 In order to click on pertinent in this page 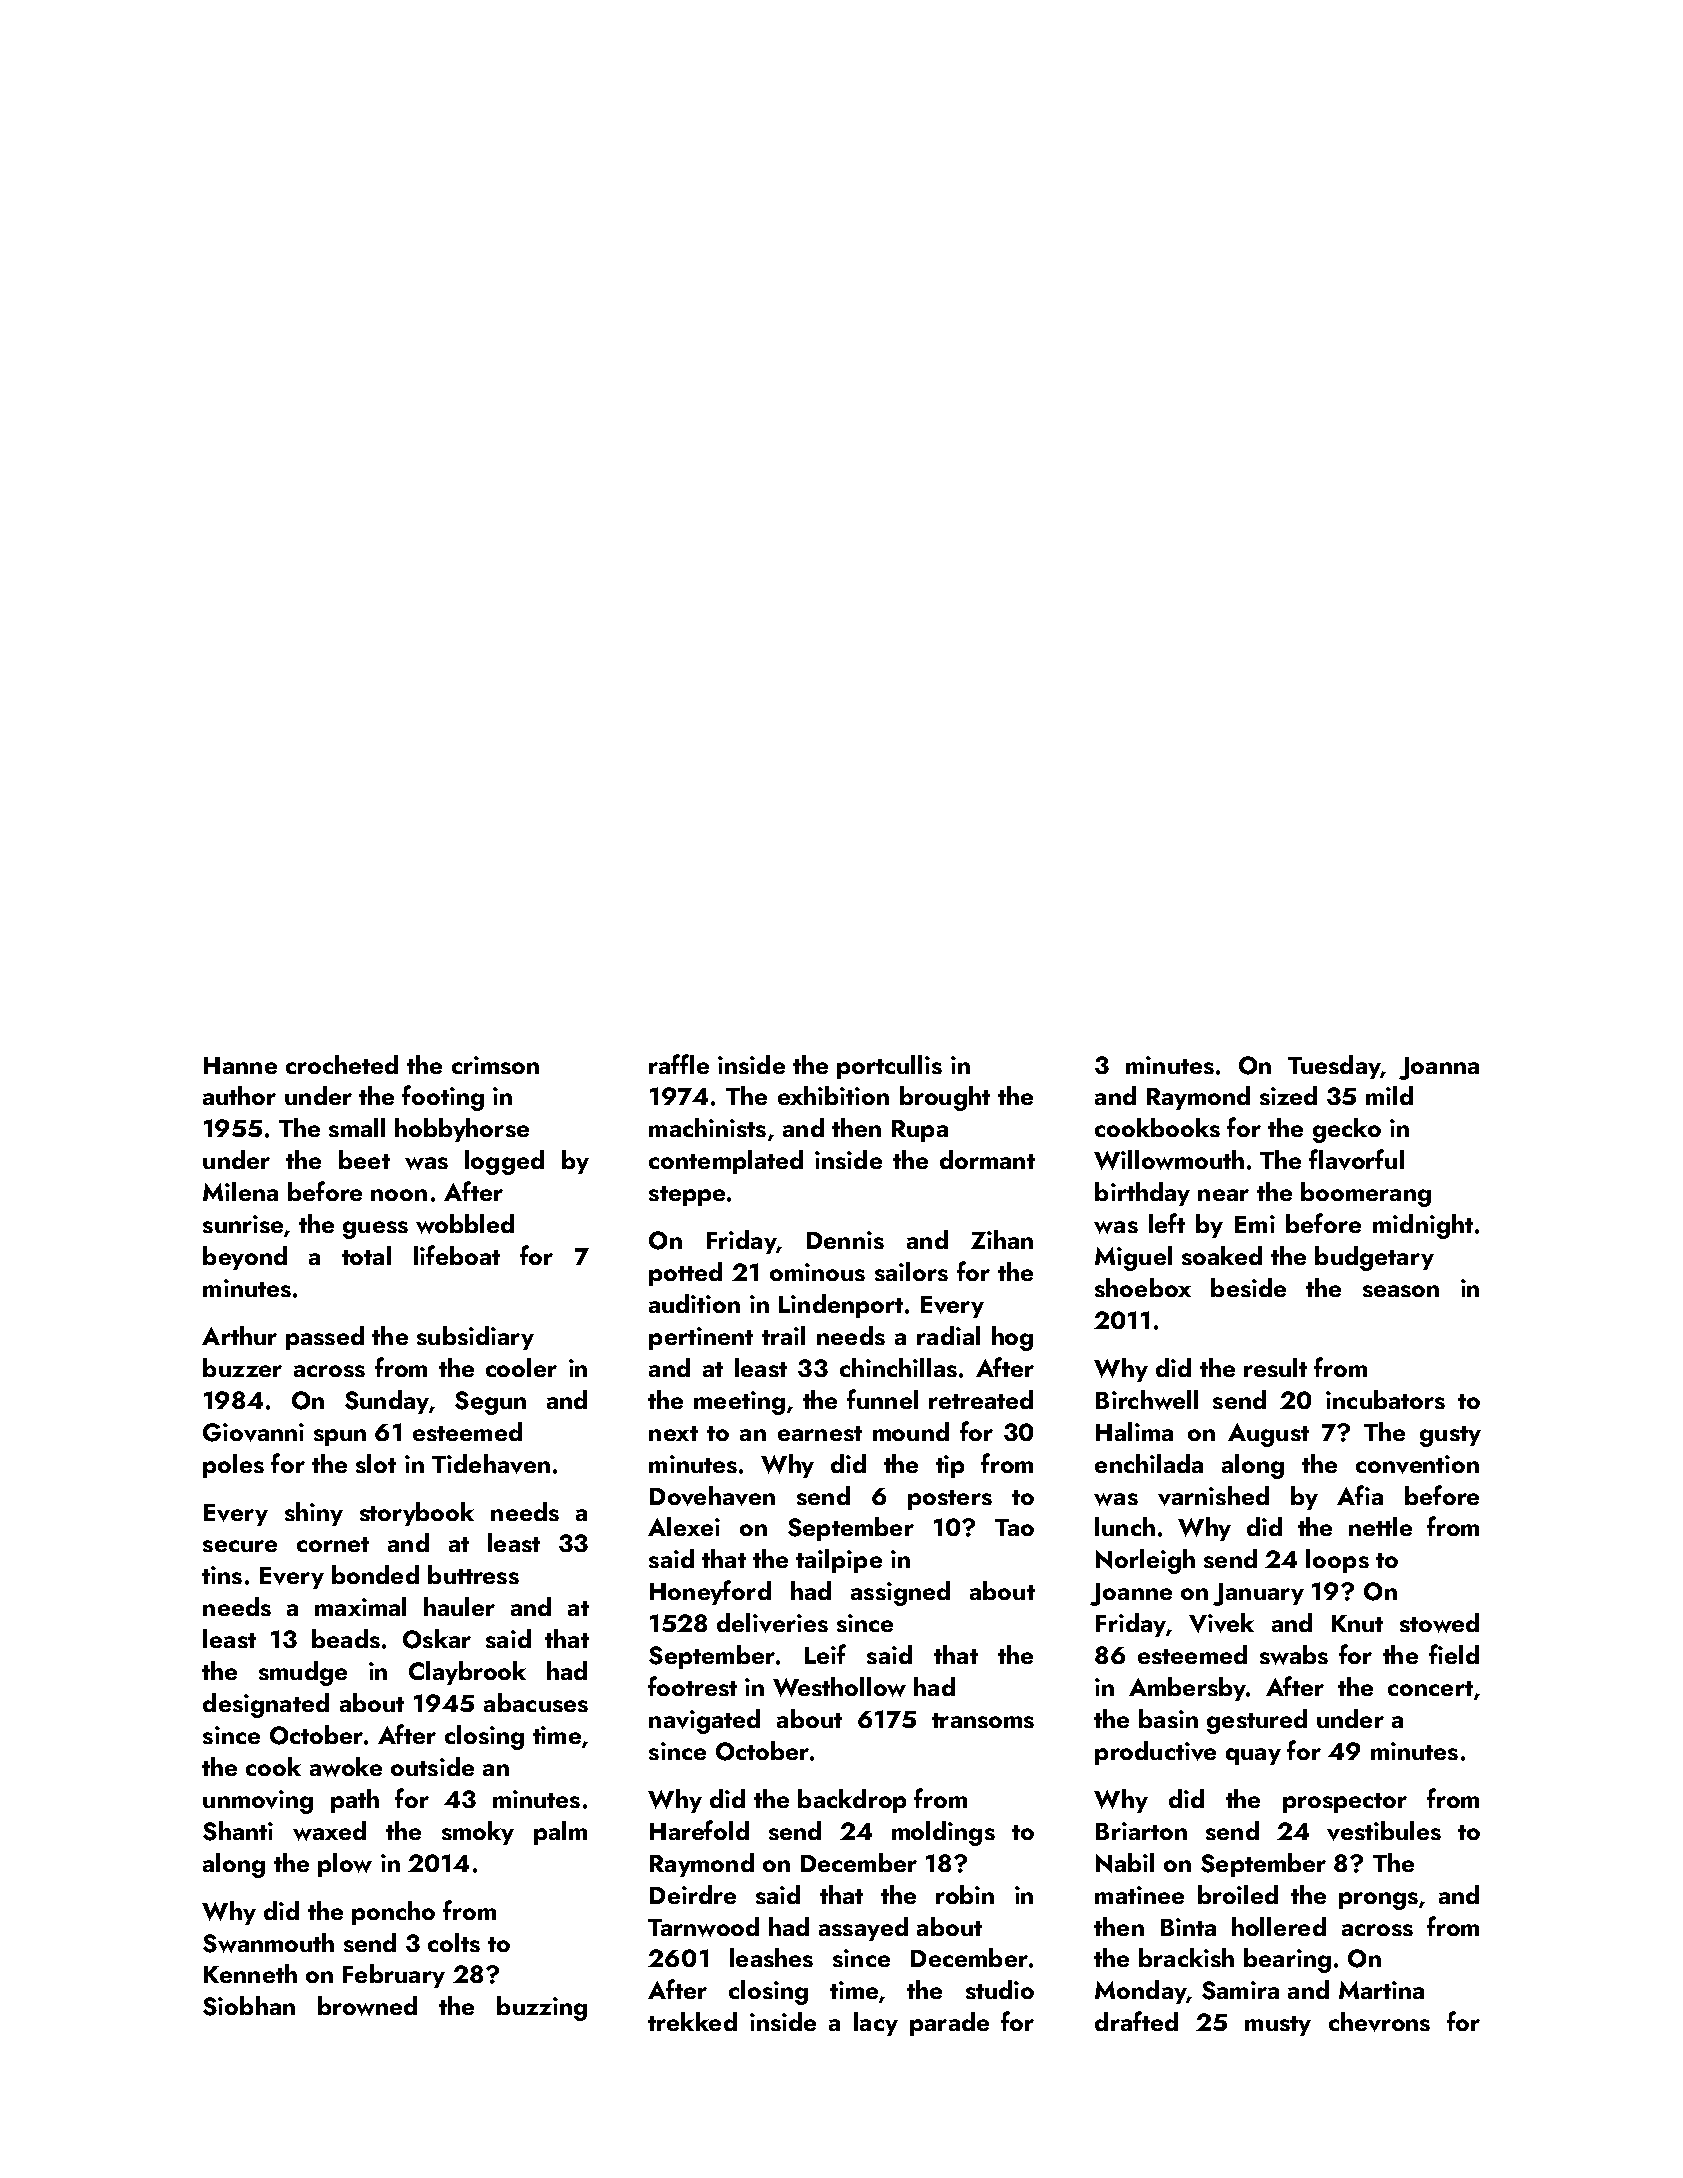, I will do `click(701, 1338)`.
